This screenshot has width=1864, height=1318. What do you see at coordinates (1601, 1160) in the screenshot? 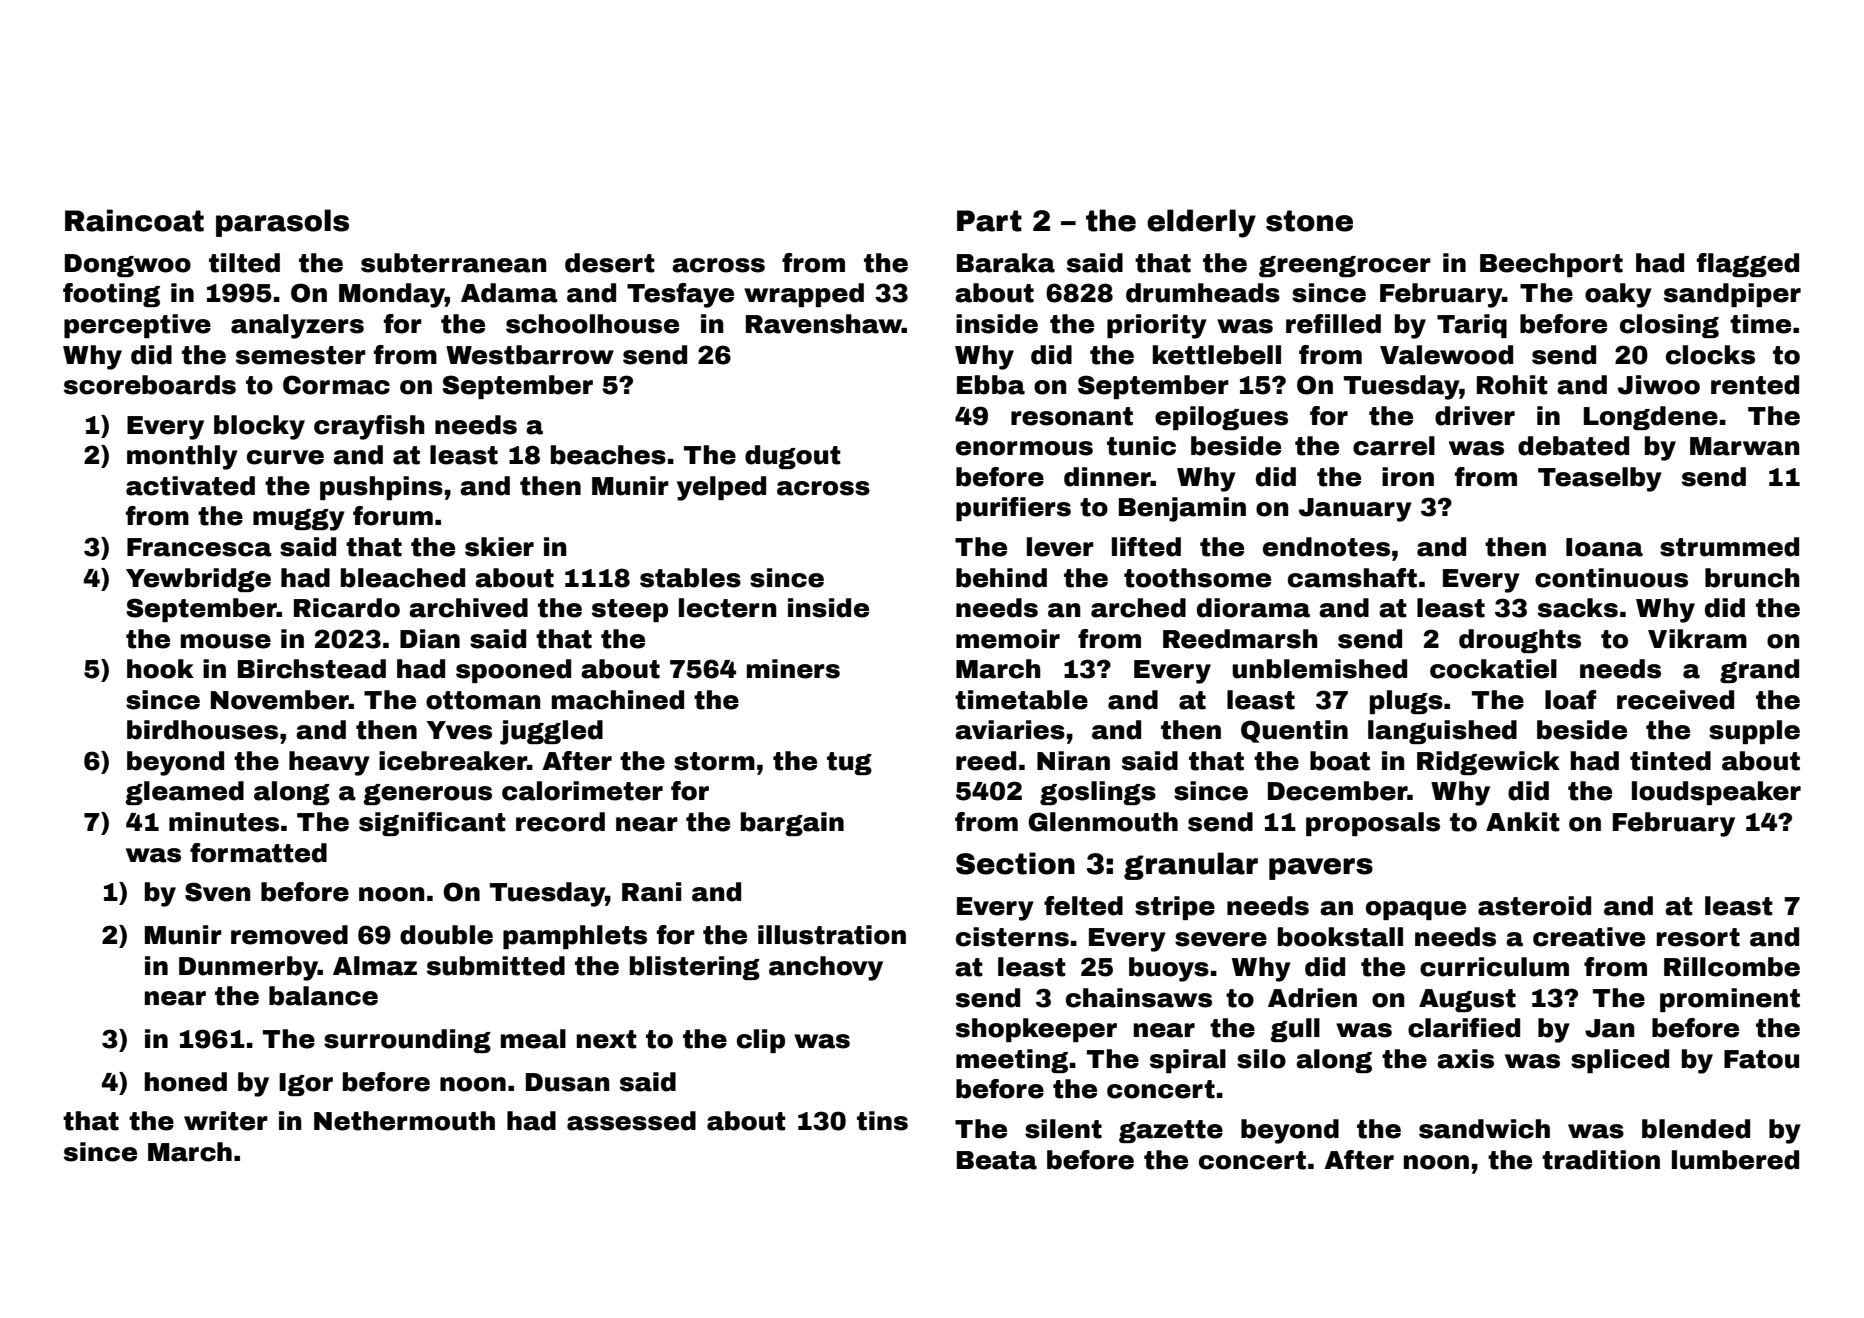
I see `tradition` at bounding box center [1601, 1160].
